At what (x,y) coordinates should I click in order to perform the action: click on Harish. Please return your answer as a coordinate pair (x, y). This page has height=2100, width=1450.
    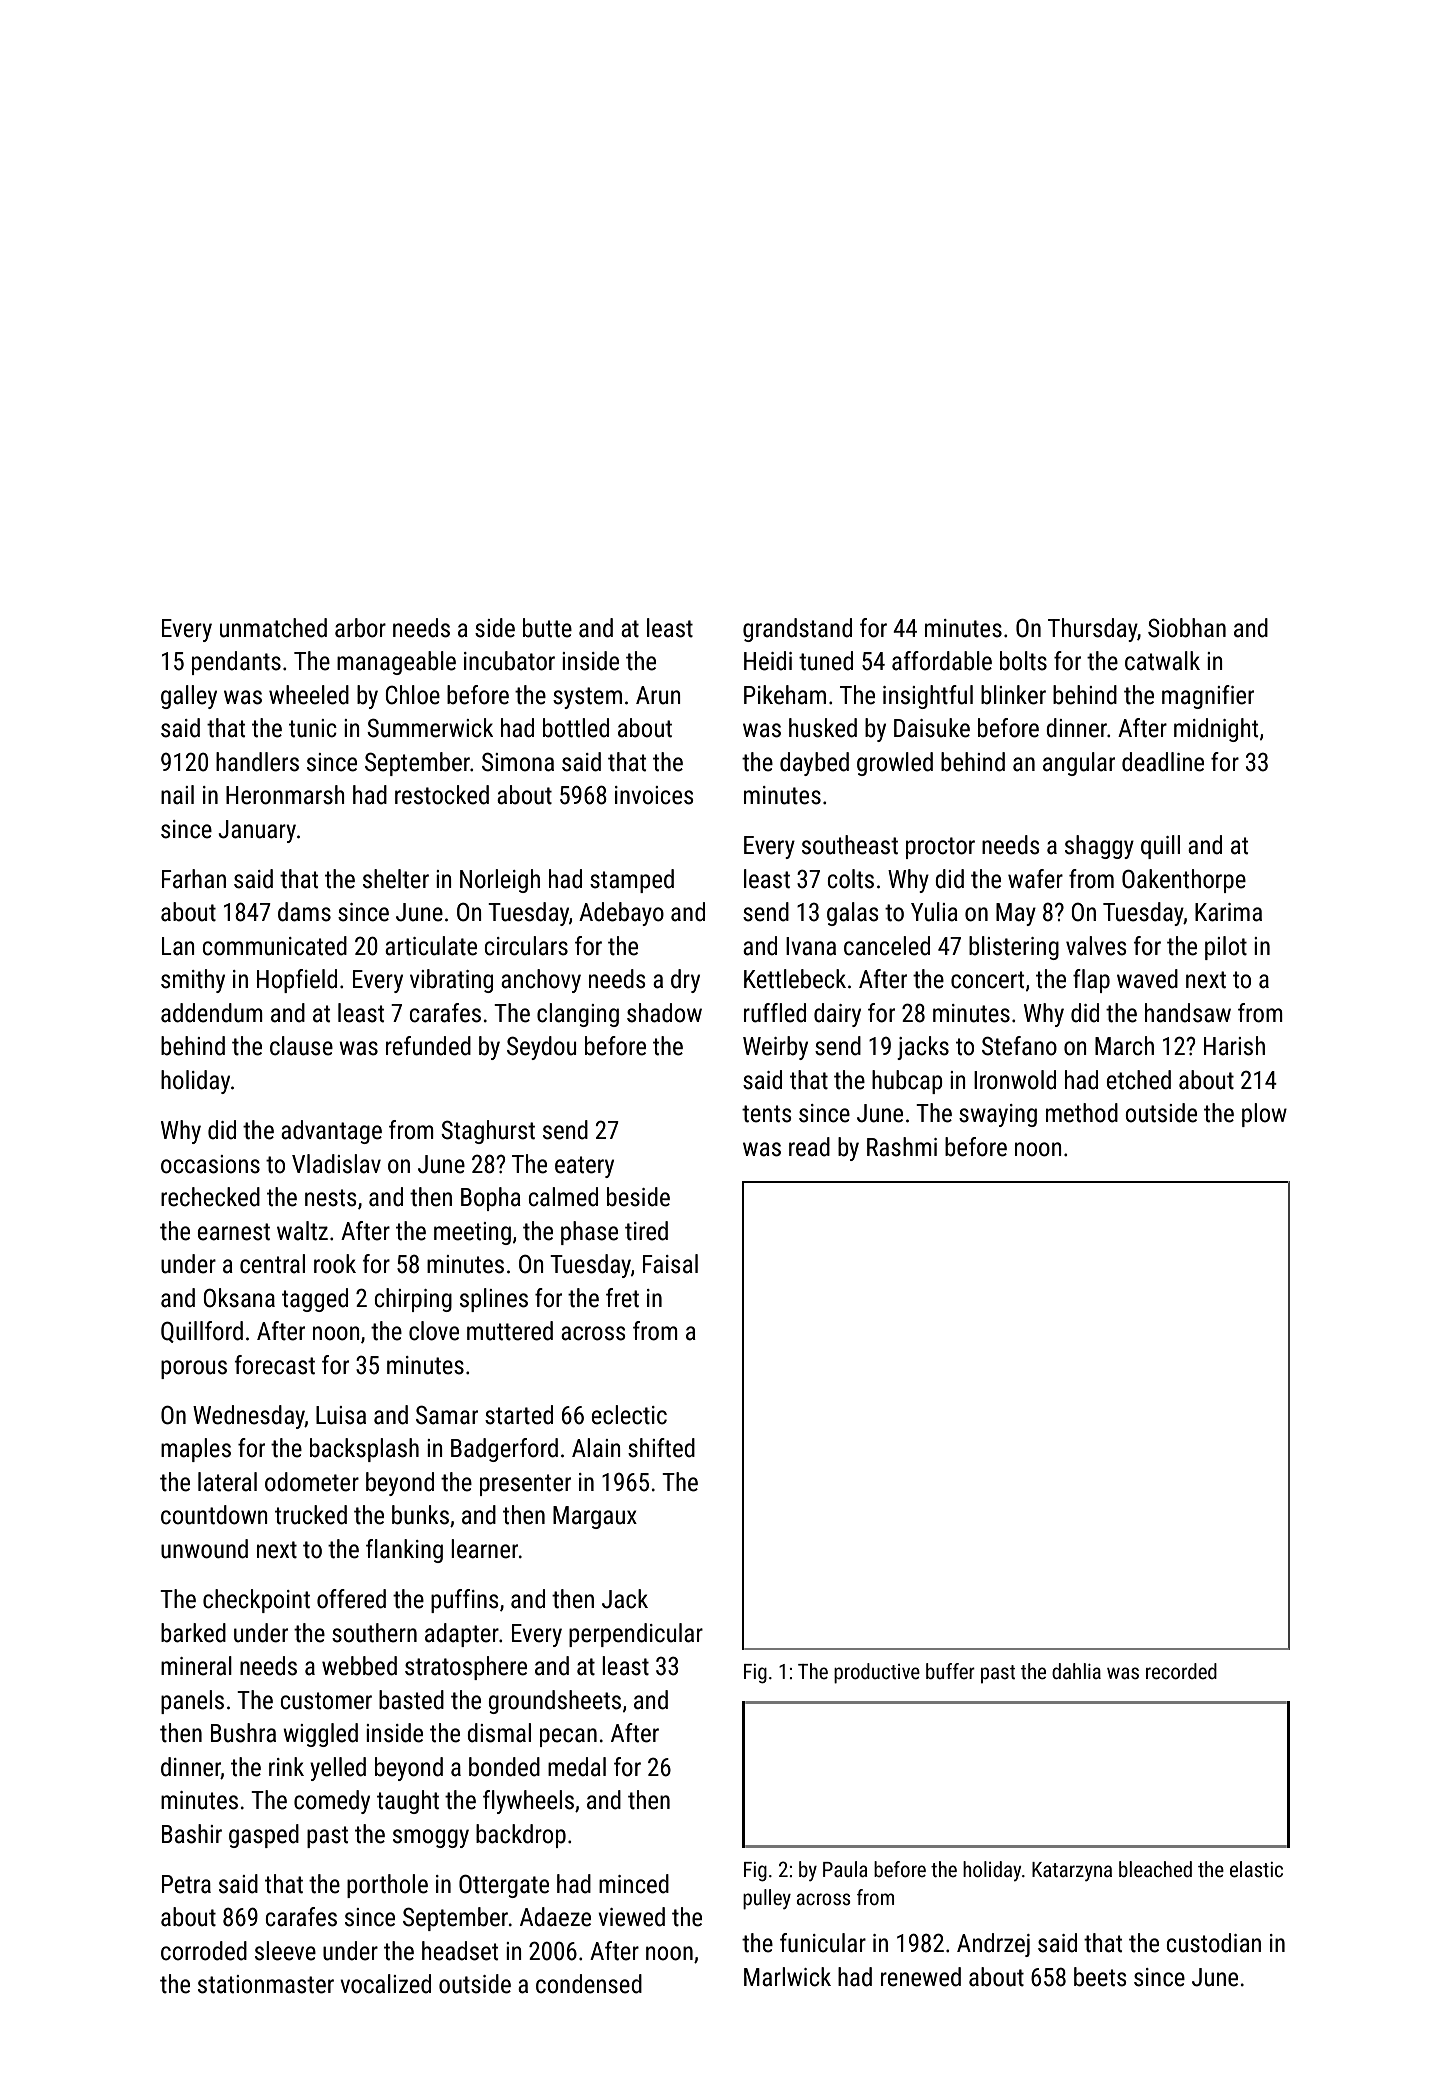
    Looking at the image, I should click on (1234, 1046).
